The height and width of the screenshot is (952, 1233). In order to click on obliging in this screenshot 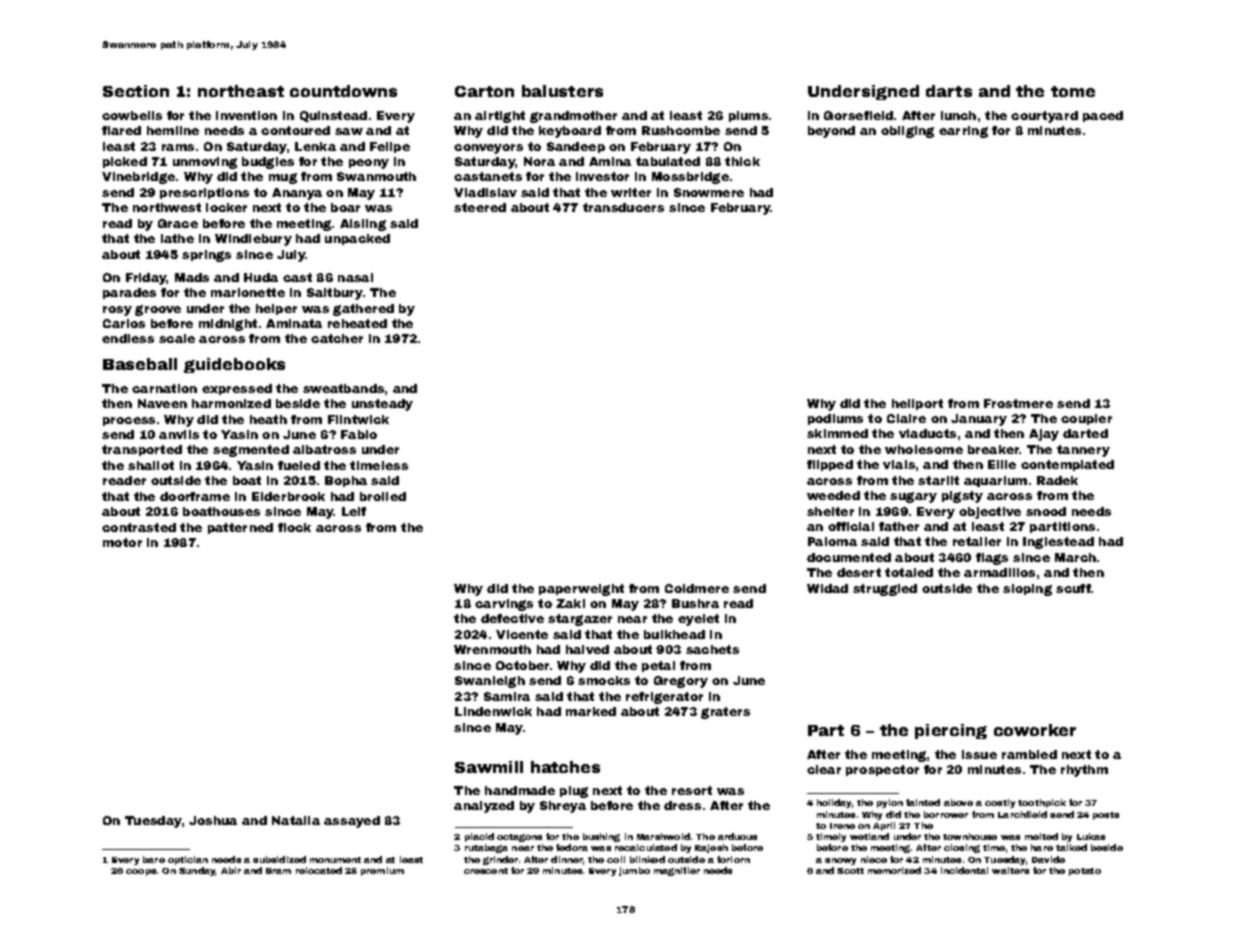, I will do `click(907, 132)`.
